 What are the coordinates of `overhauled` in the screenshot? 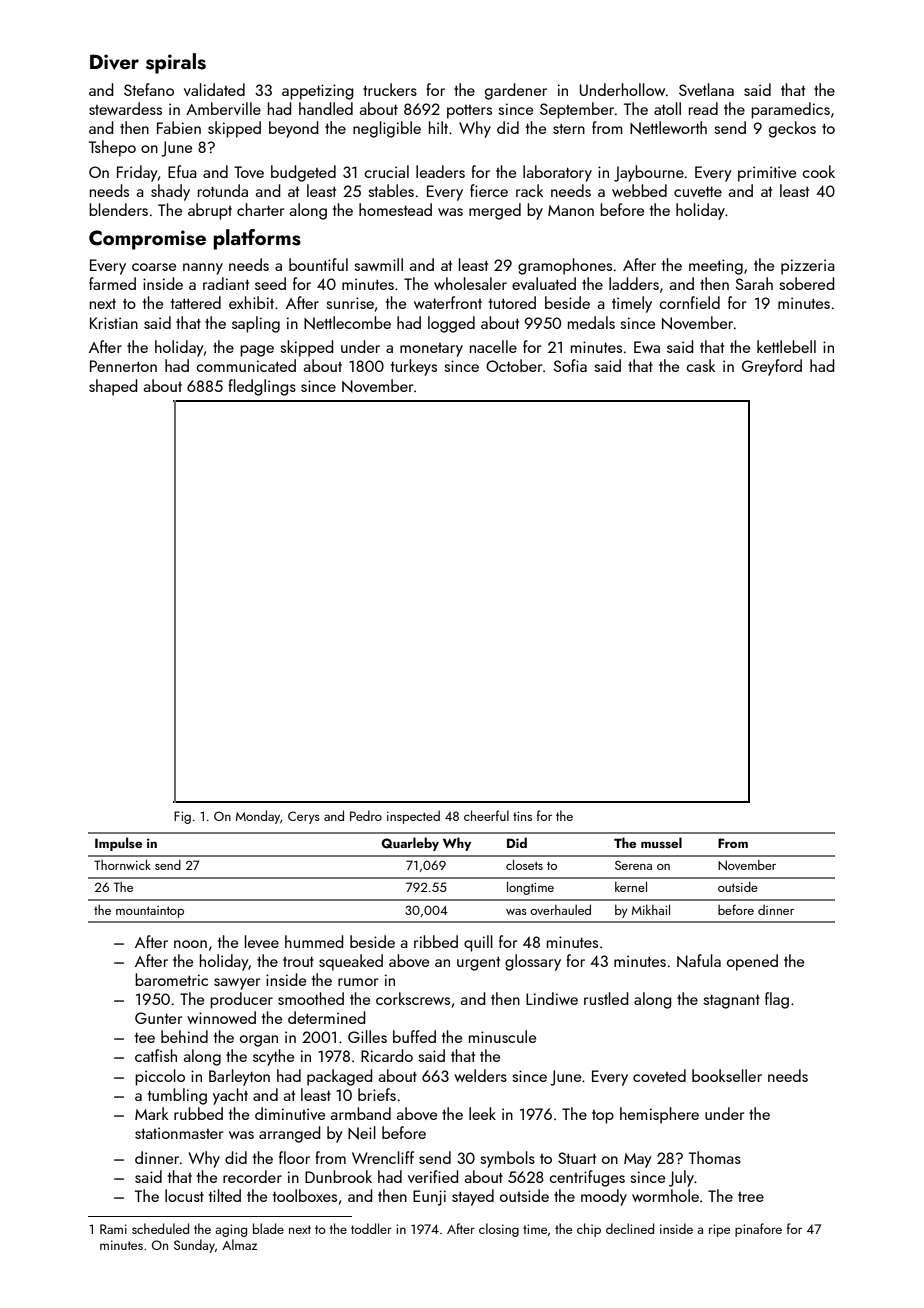 It's located at (560, 909).
